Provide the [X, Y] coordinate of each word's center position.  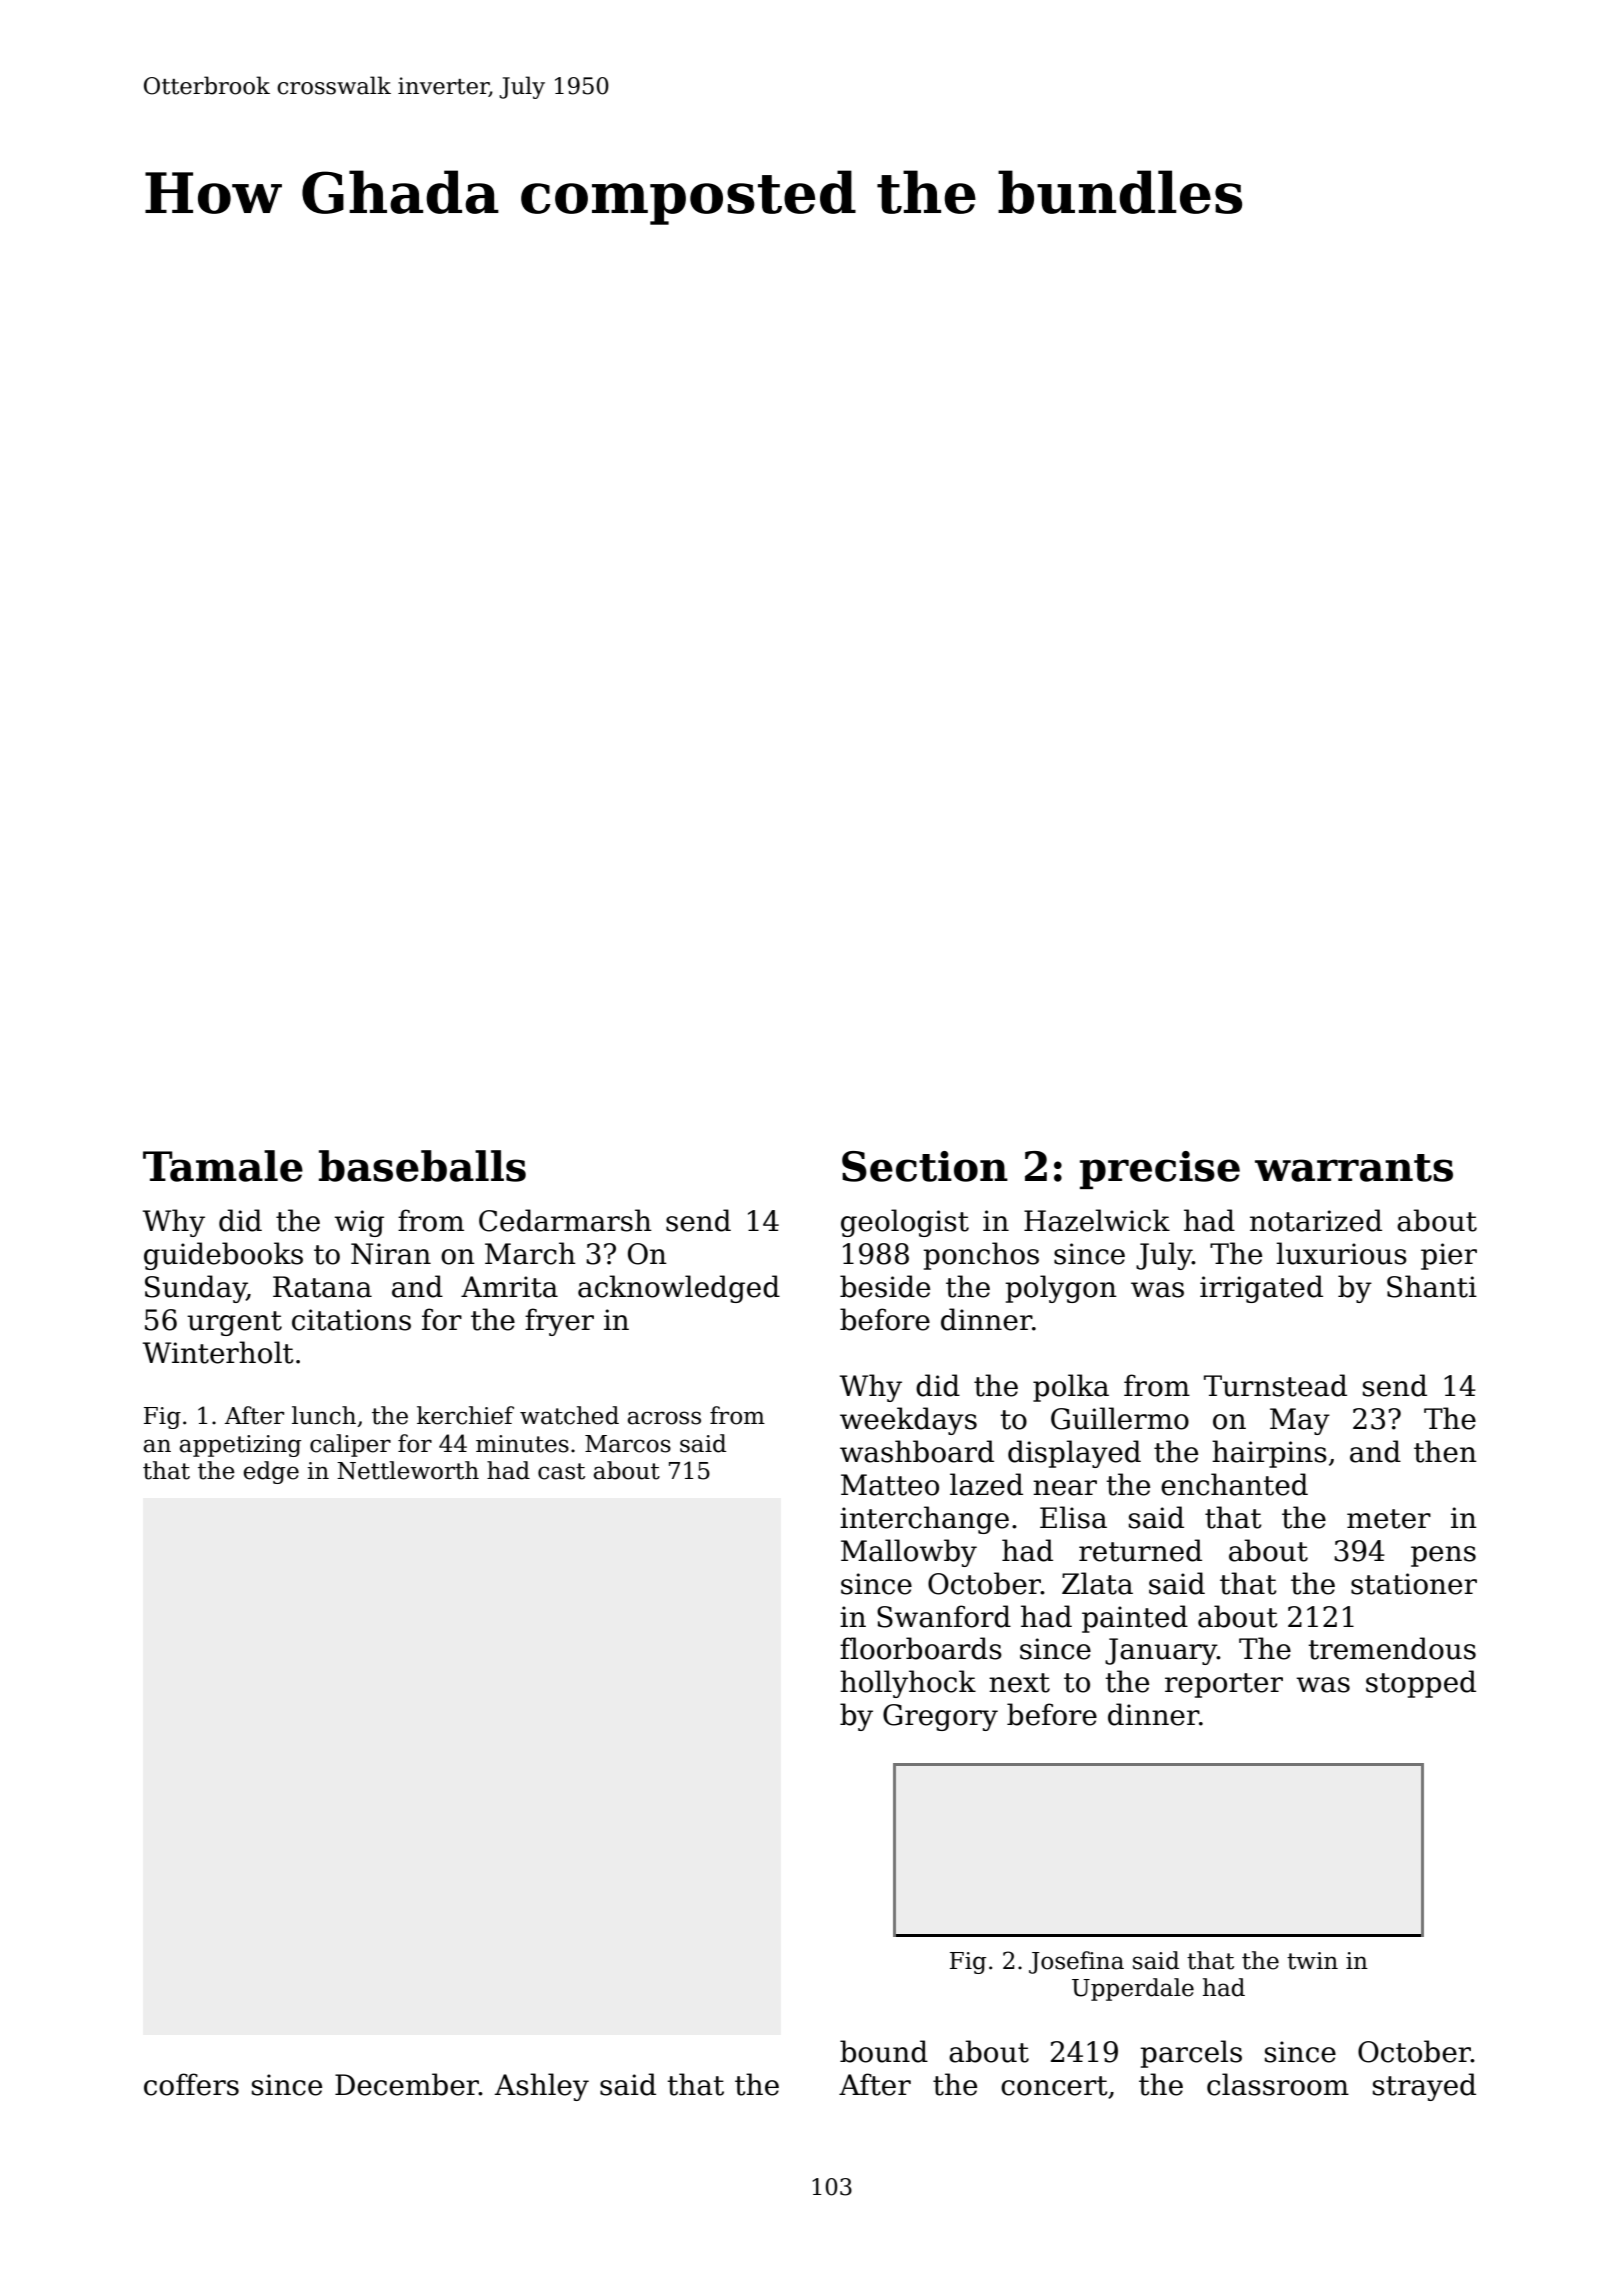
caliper [350, 1445]
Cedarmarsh [565, 1220]
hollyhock [908, 1684]
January [1161, 1651]
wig [359, 1223]
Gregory [940, 1717]
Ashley [541, 2087]
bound [884, 2051]
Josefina [1076, 1962]
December [407, 2084]
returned [1140, 1550]
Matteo [890, 1485]
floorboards [921, 1648]
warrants [1354, 1168]
